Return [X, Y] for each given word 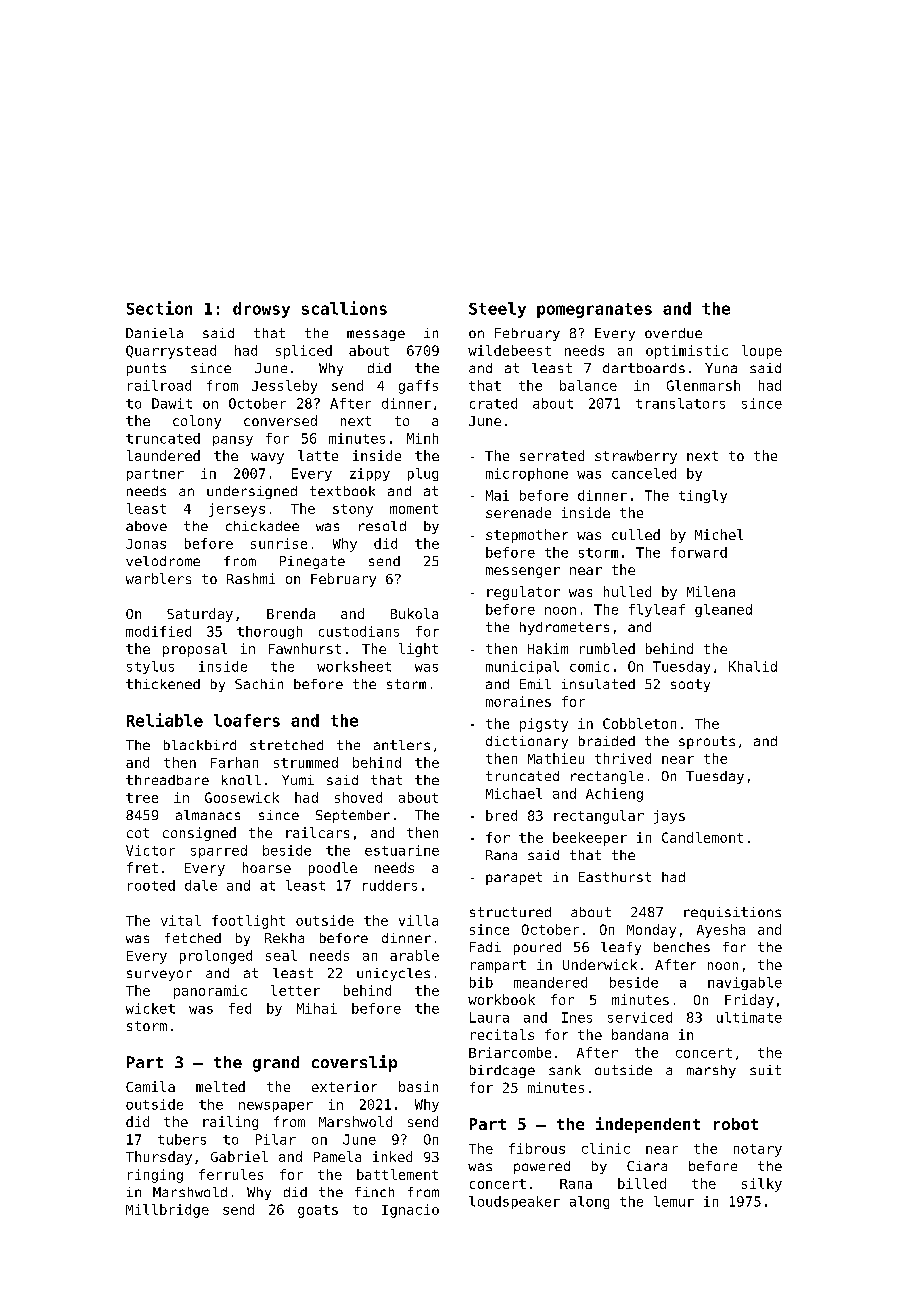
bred [501, 815]
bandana [640, 1034]
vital [181, 920]
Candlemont [702, 837]
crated [493, 403]
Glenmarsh [703, 385]
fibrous [537, 1148]
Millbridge [167, 1211]
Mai [497, 495]
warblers [158, 578]
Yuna [721, 368]
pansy [233, 441]
